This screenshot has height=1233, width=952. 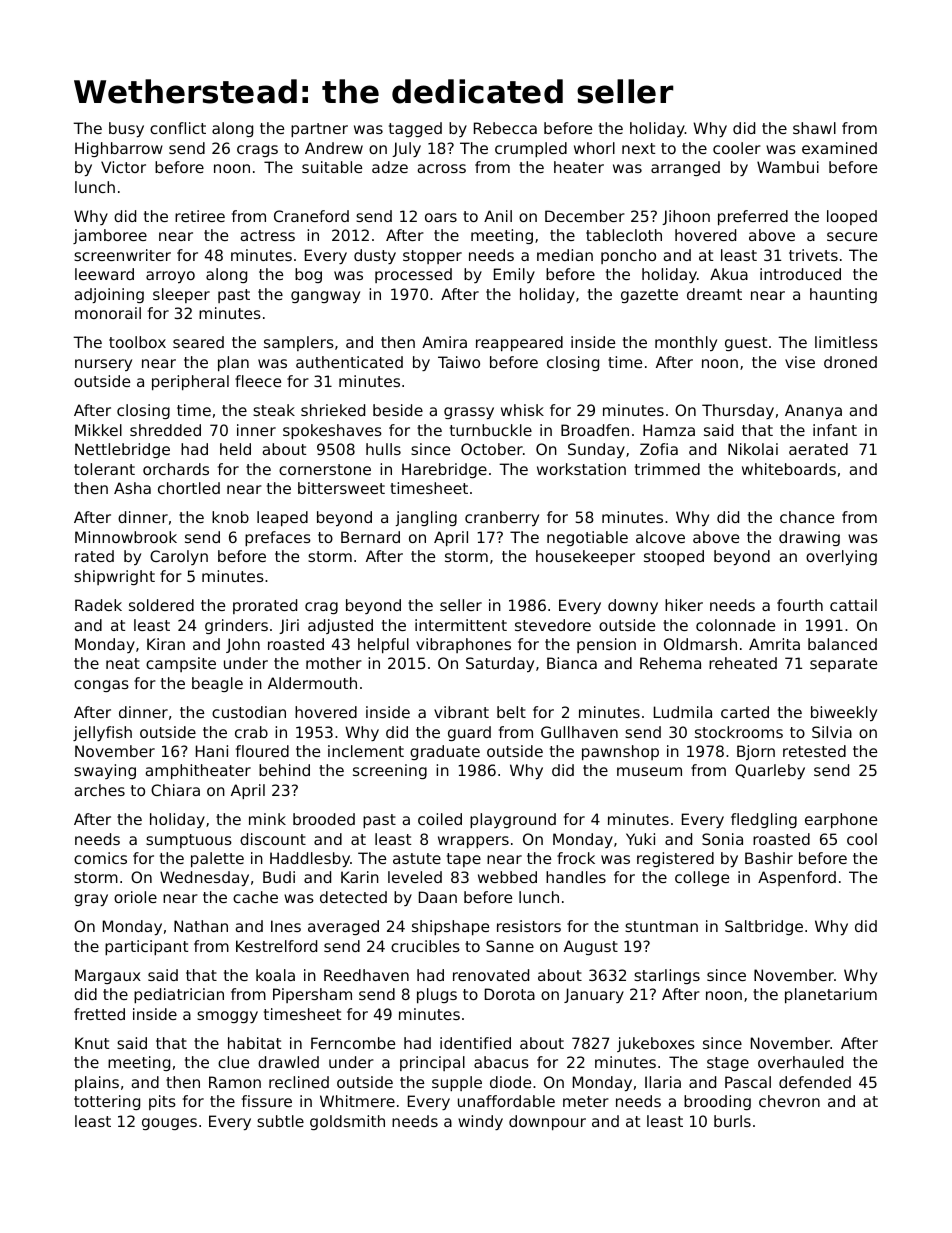 What do you see at coordinates (280, 1121) in the screenshot?
I see `subtle` at bounding box center [280, 1121].
